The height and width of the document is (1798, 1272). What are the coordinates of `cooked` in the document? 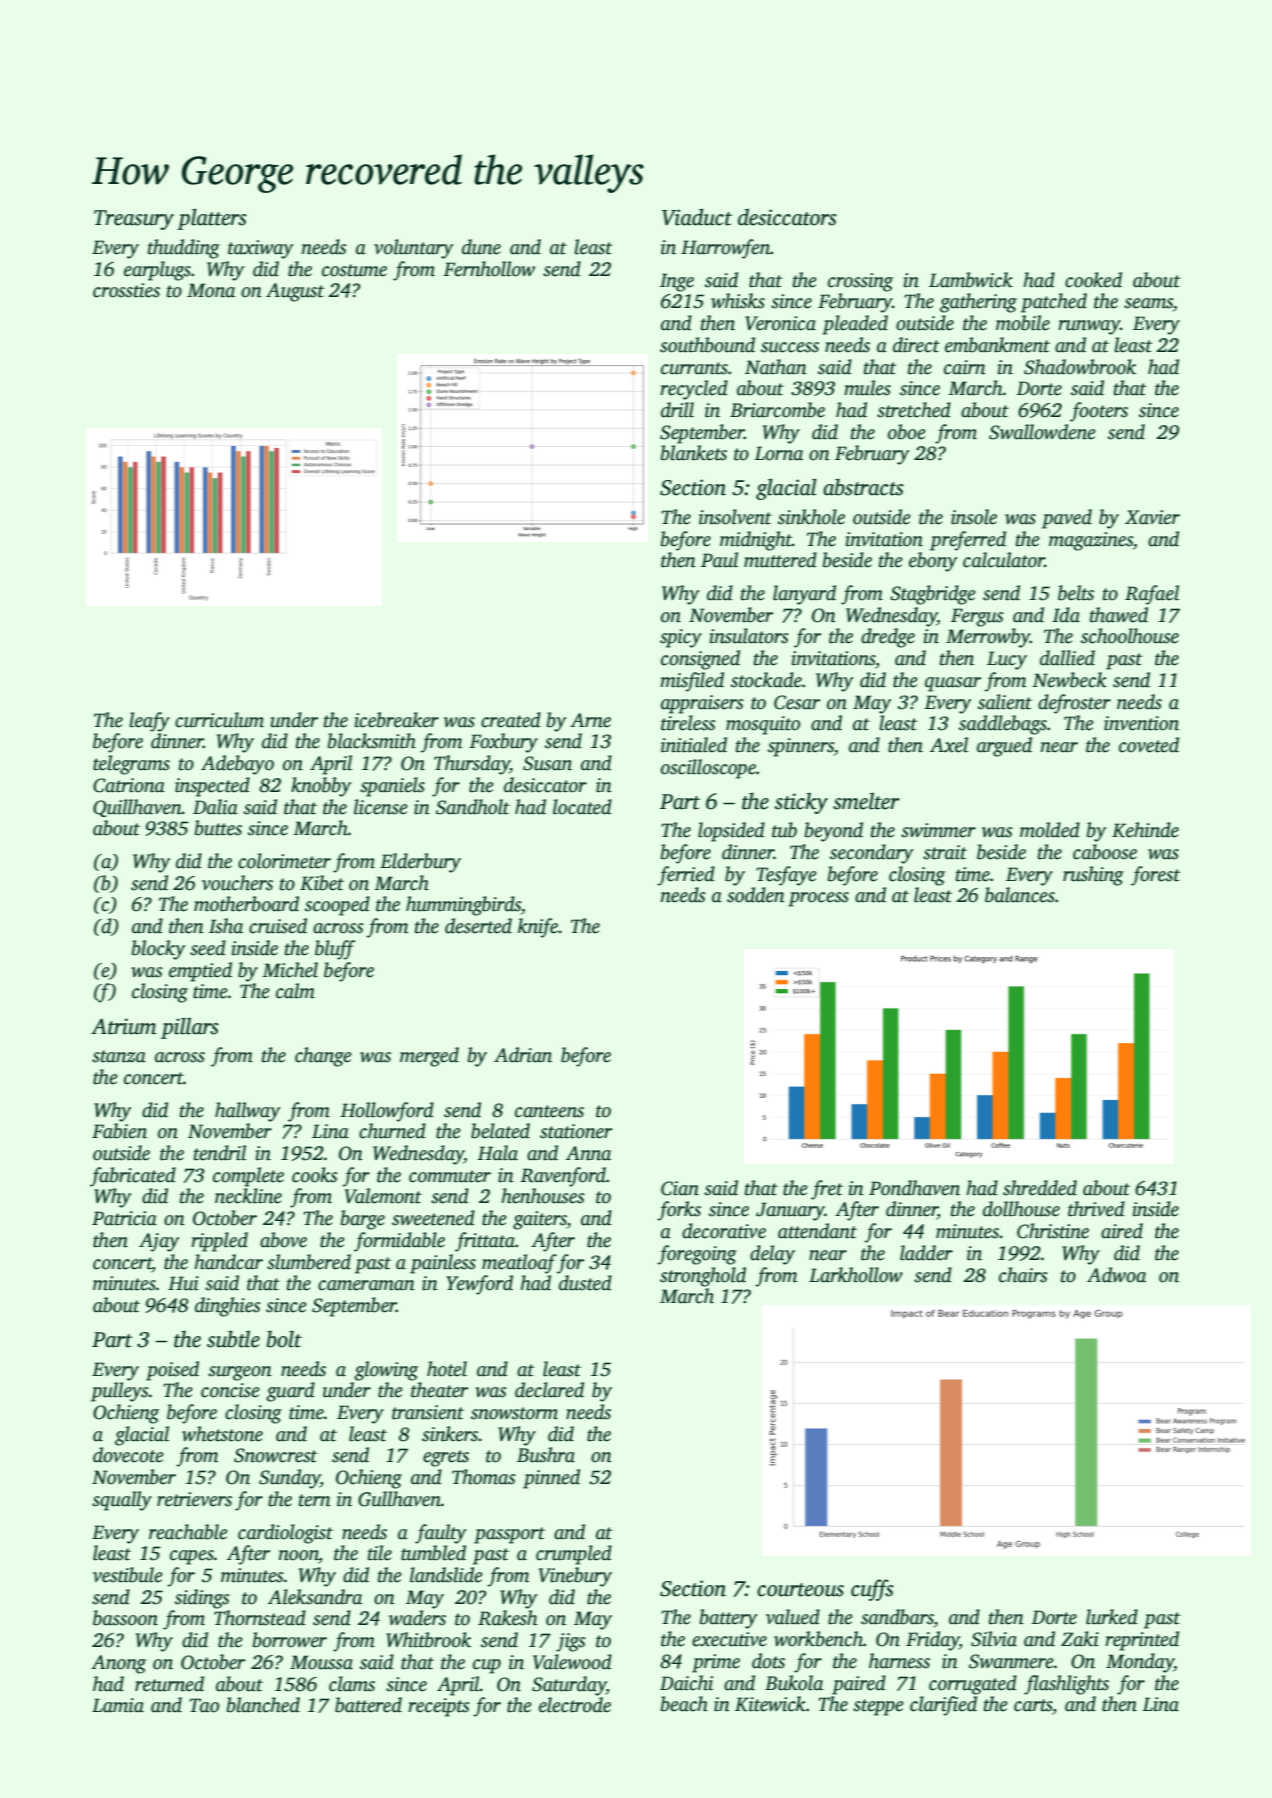 It's located at (1093, 280).
